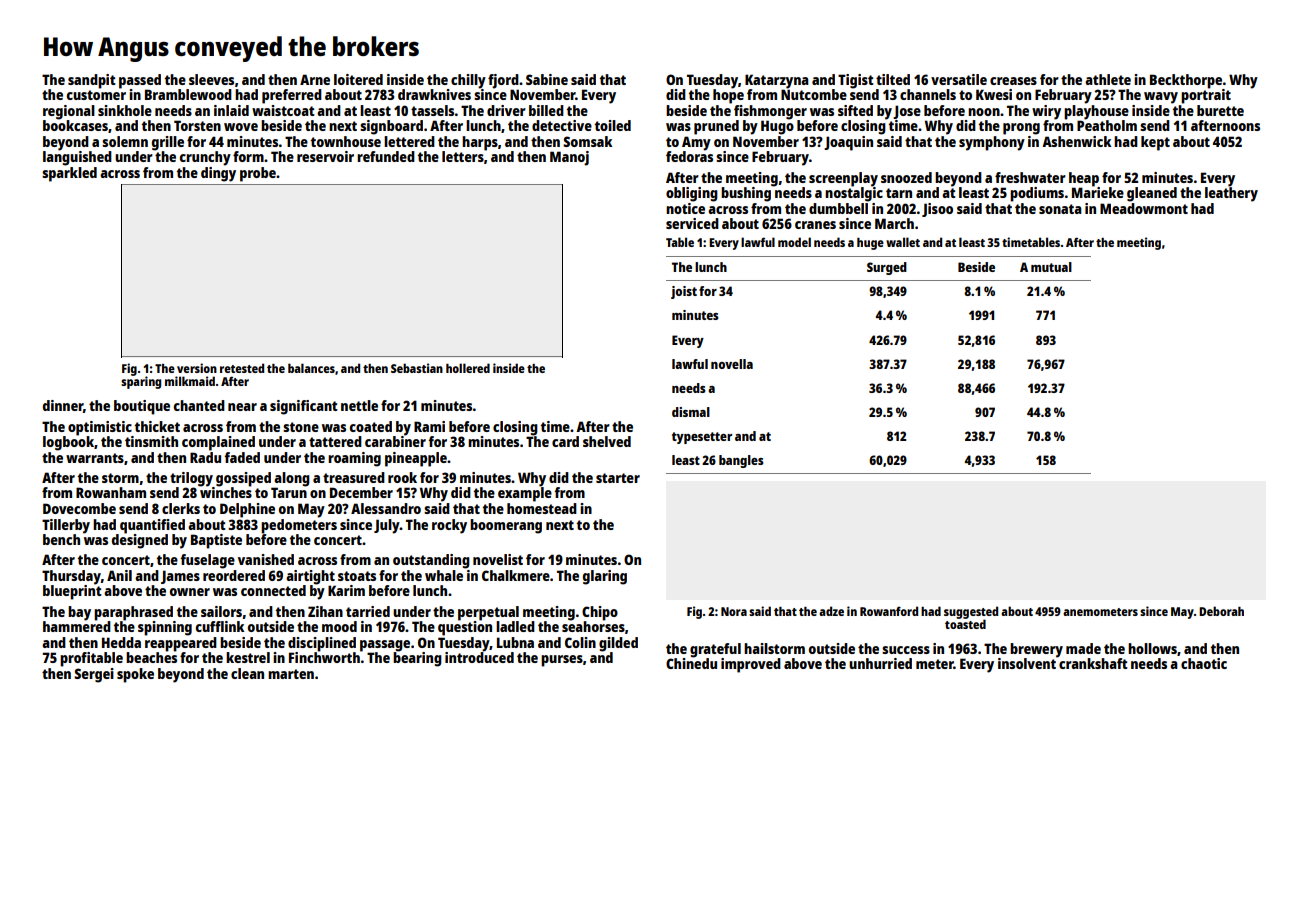 The image size is (1308, 924). Describe the element at coordinates (741, 461) in the document. I see `bangles` at that location.
